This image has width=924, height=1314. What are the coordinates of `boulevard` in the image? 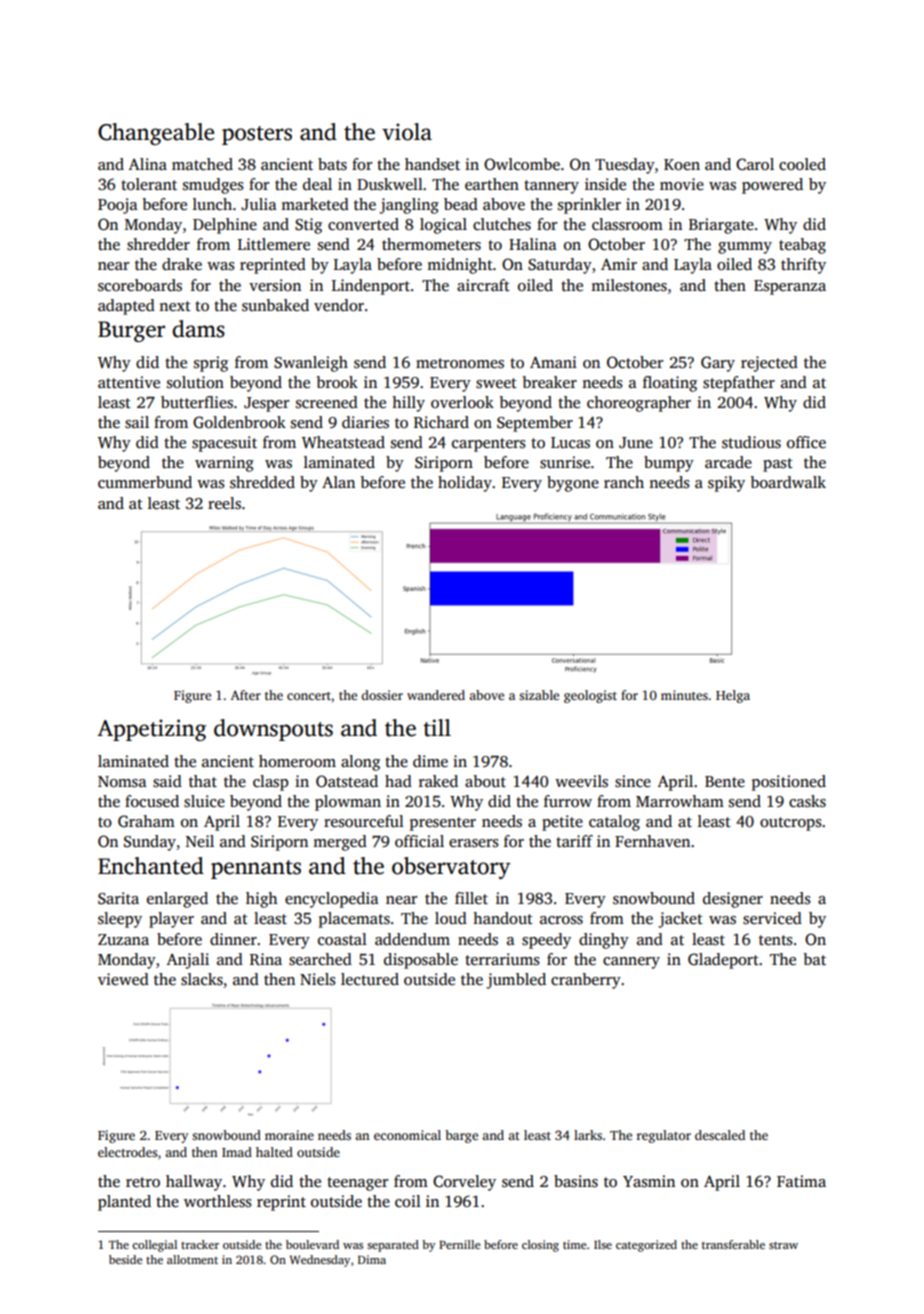 It's located at (312, 1244).
